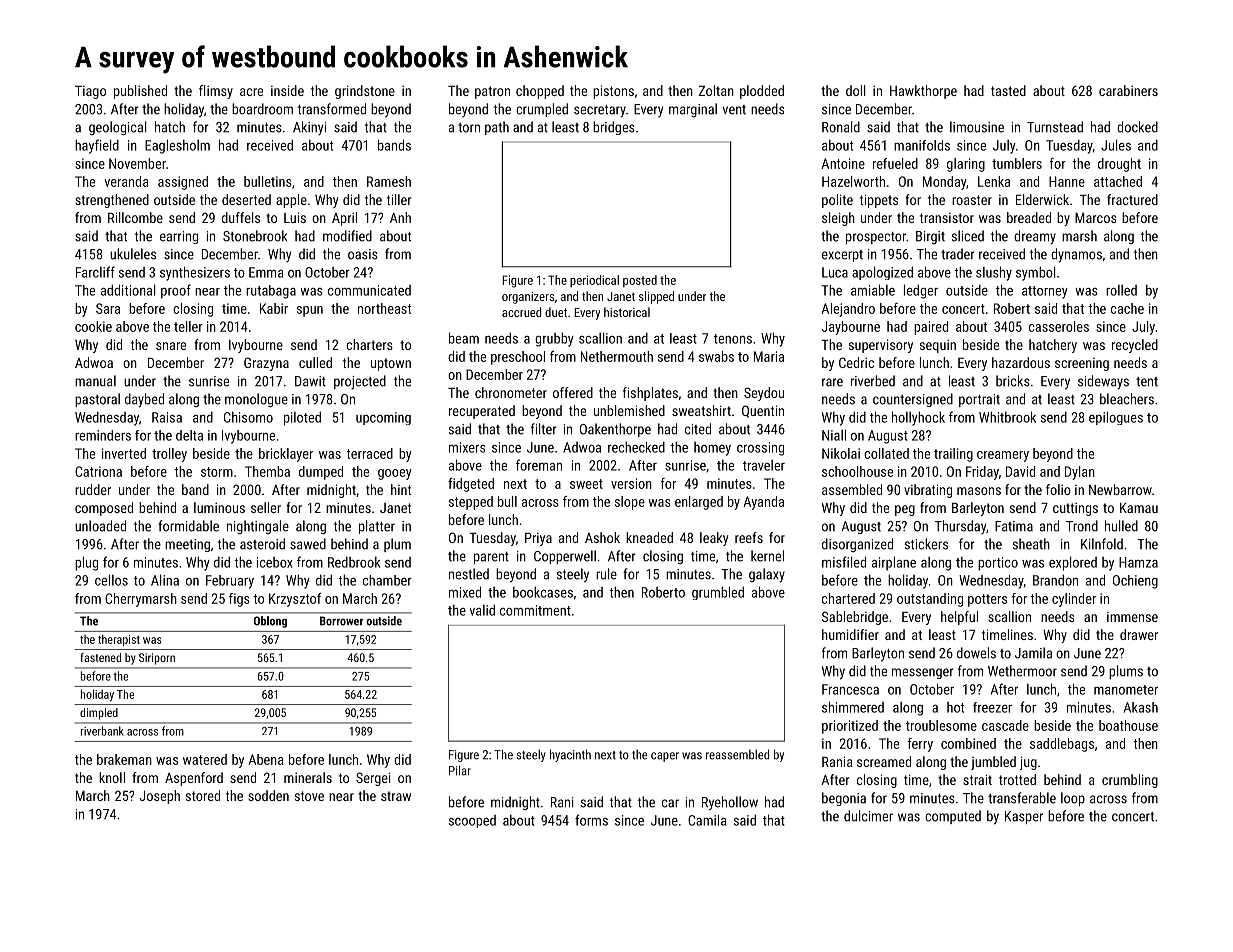 Image resolution: width=1233 pixels, height=952 pixels. Describe the element at coordinates (953, 817) in the page. I see `computed` at that location.
